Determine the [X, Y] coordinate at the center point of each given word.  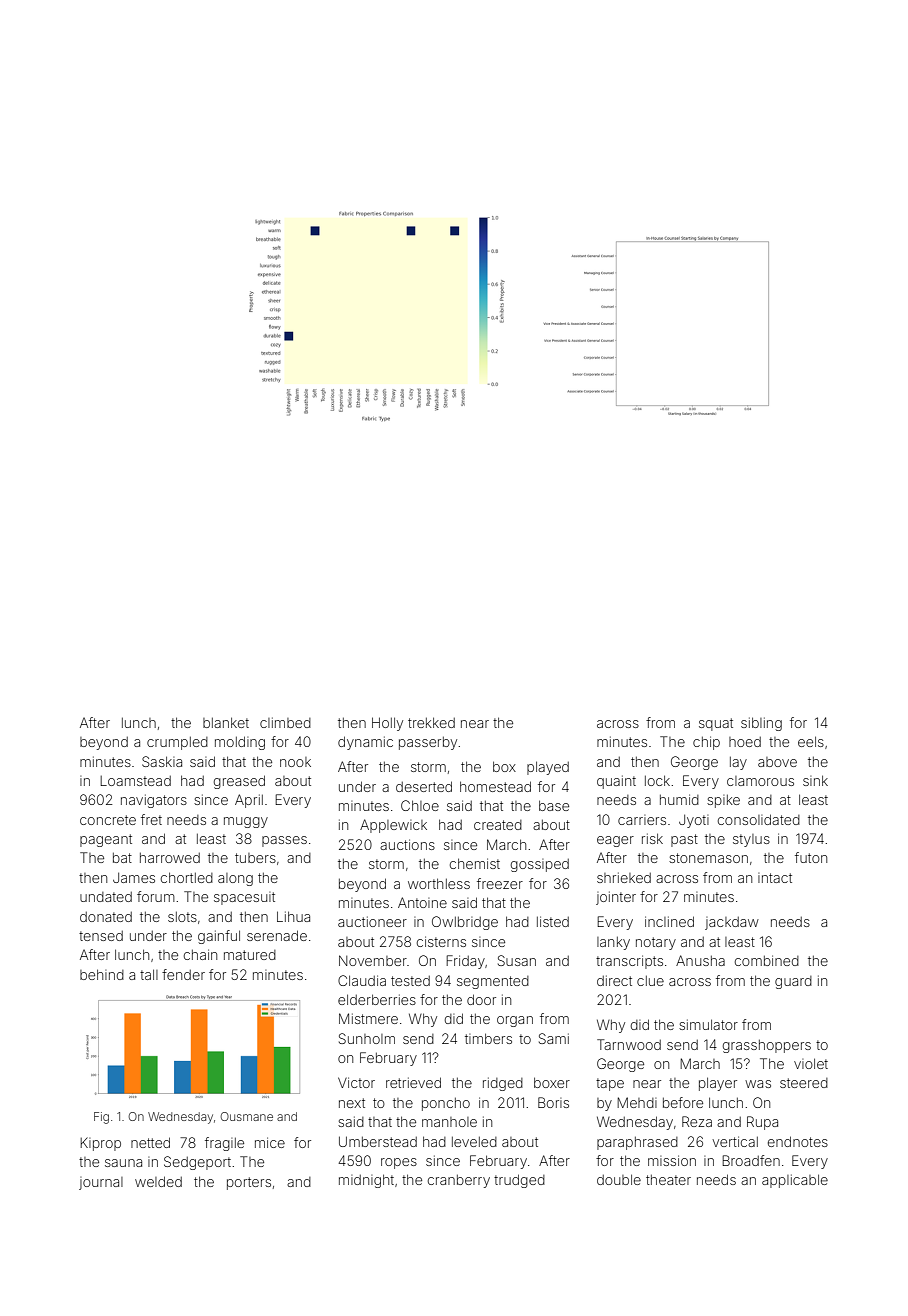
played [548, 768]
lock [657, 780]
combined [767, 960]
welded [158, 1181]
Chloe [420, 805]
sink [815, 780]
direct [614, 980]
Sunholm [367, 1038]
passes [284, 841]
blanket [226, 722]
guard [793, 982]
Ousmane [247, 1116]
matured [250, 955]
